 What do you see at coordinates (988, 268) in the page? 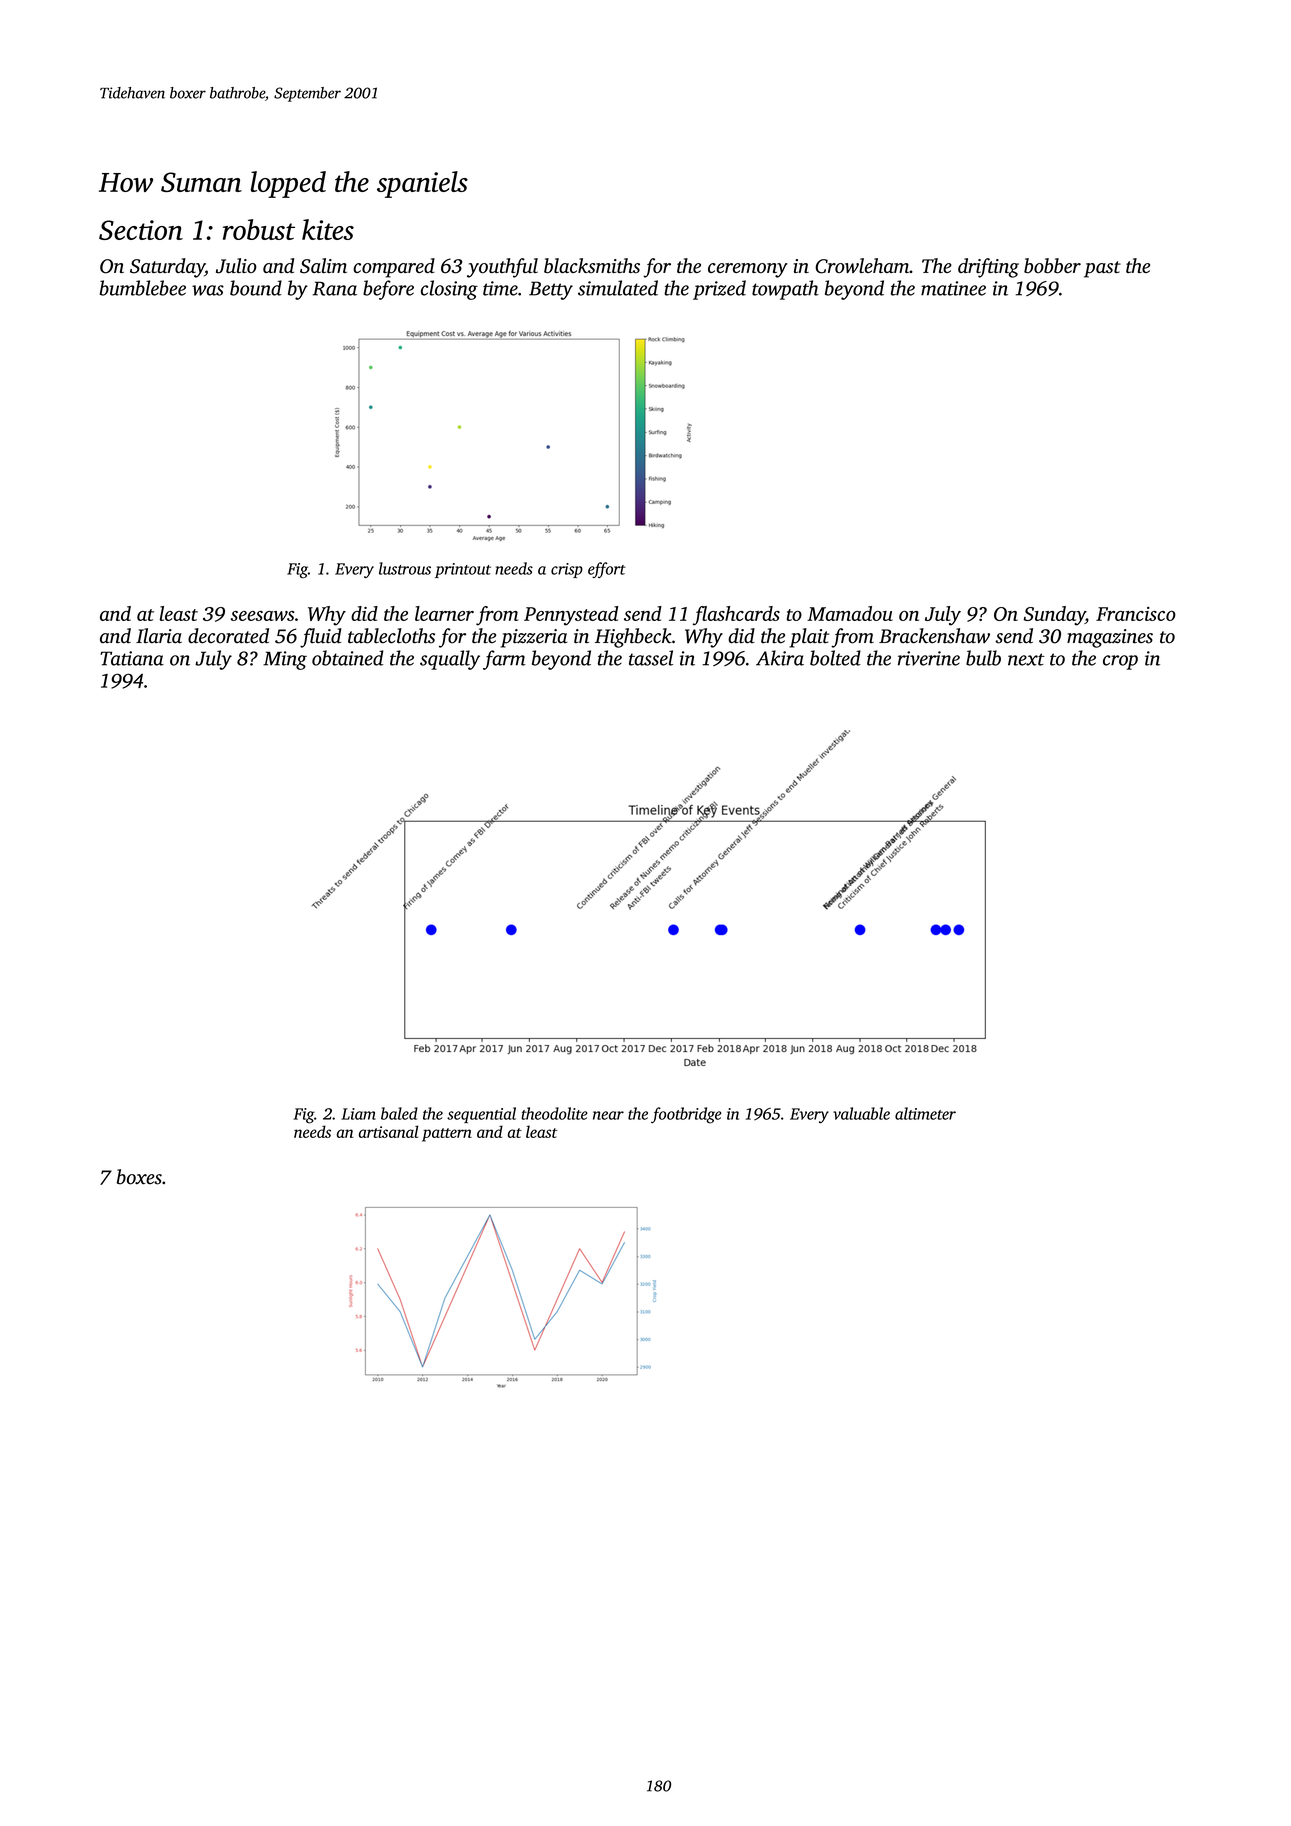
I see `drifting` at bounding box center [988, 268].
